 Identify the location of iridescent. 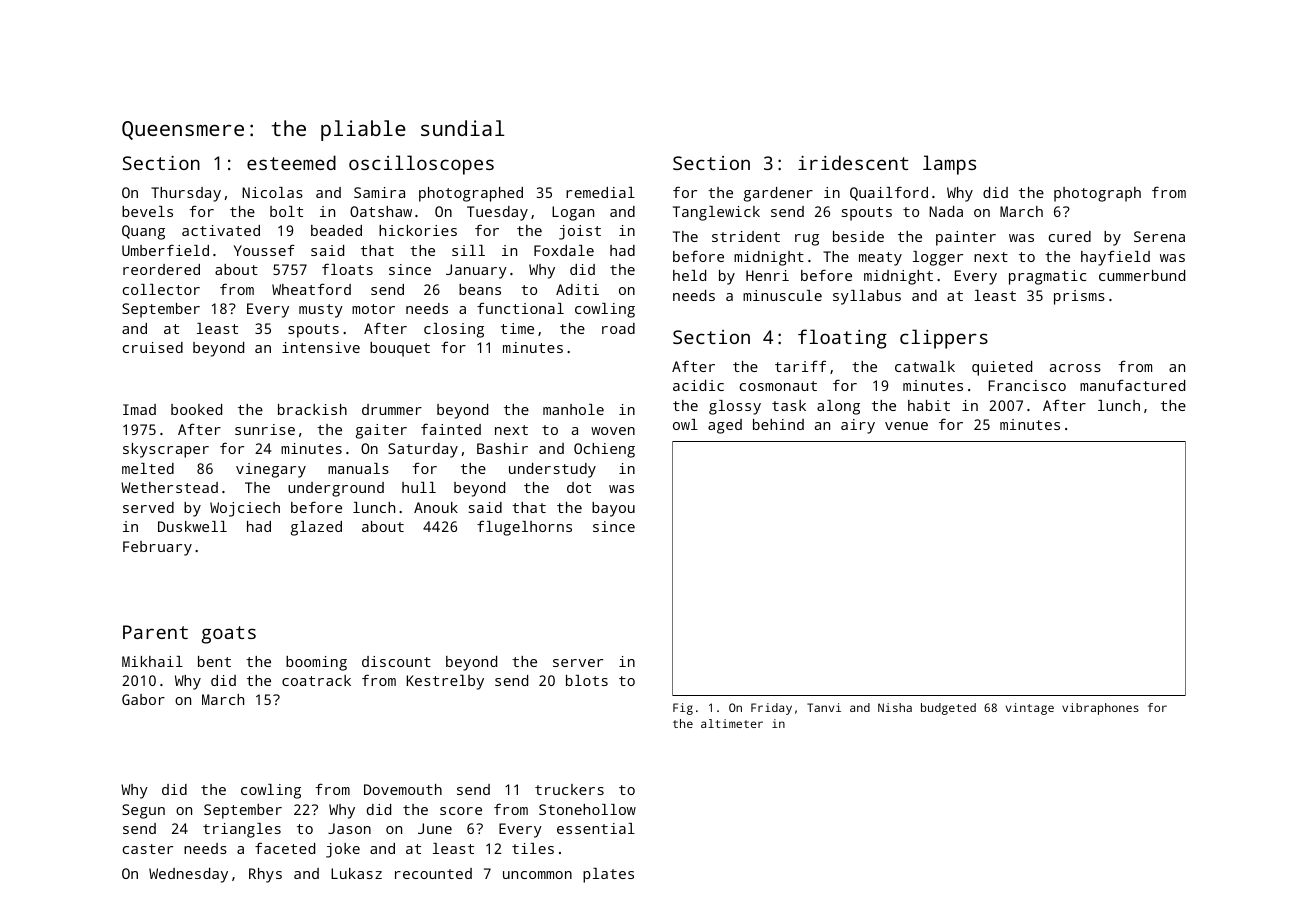
(853, 162).
